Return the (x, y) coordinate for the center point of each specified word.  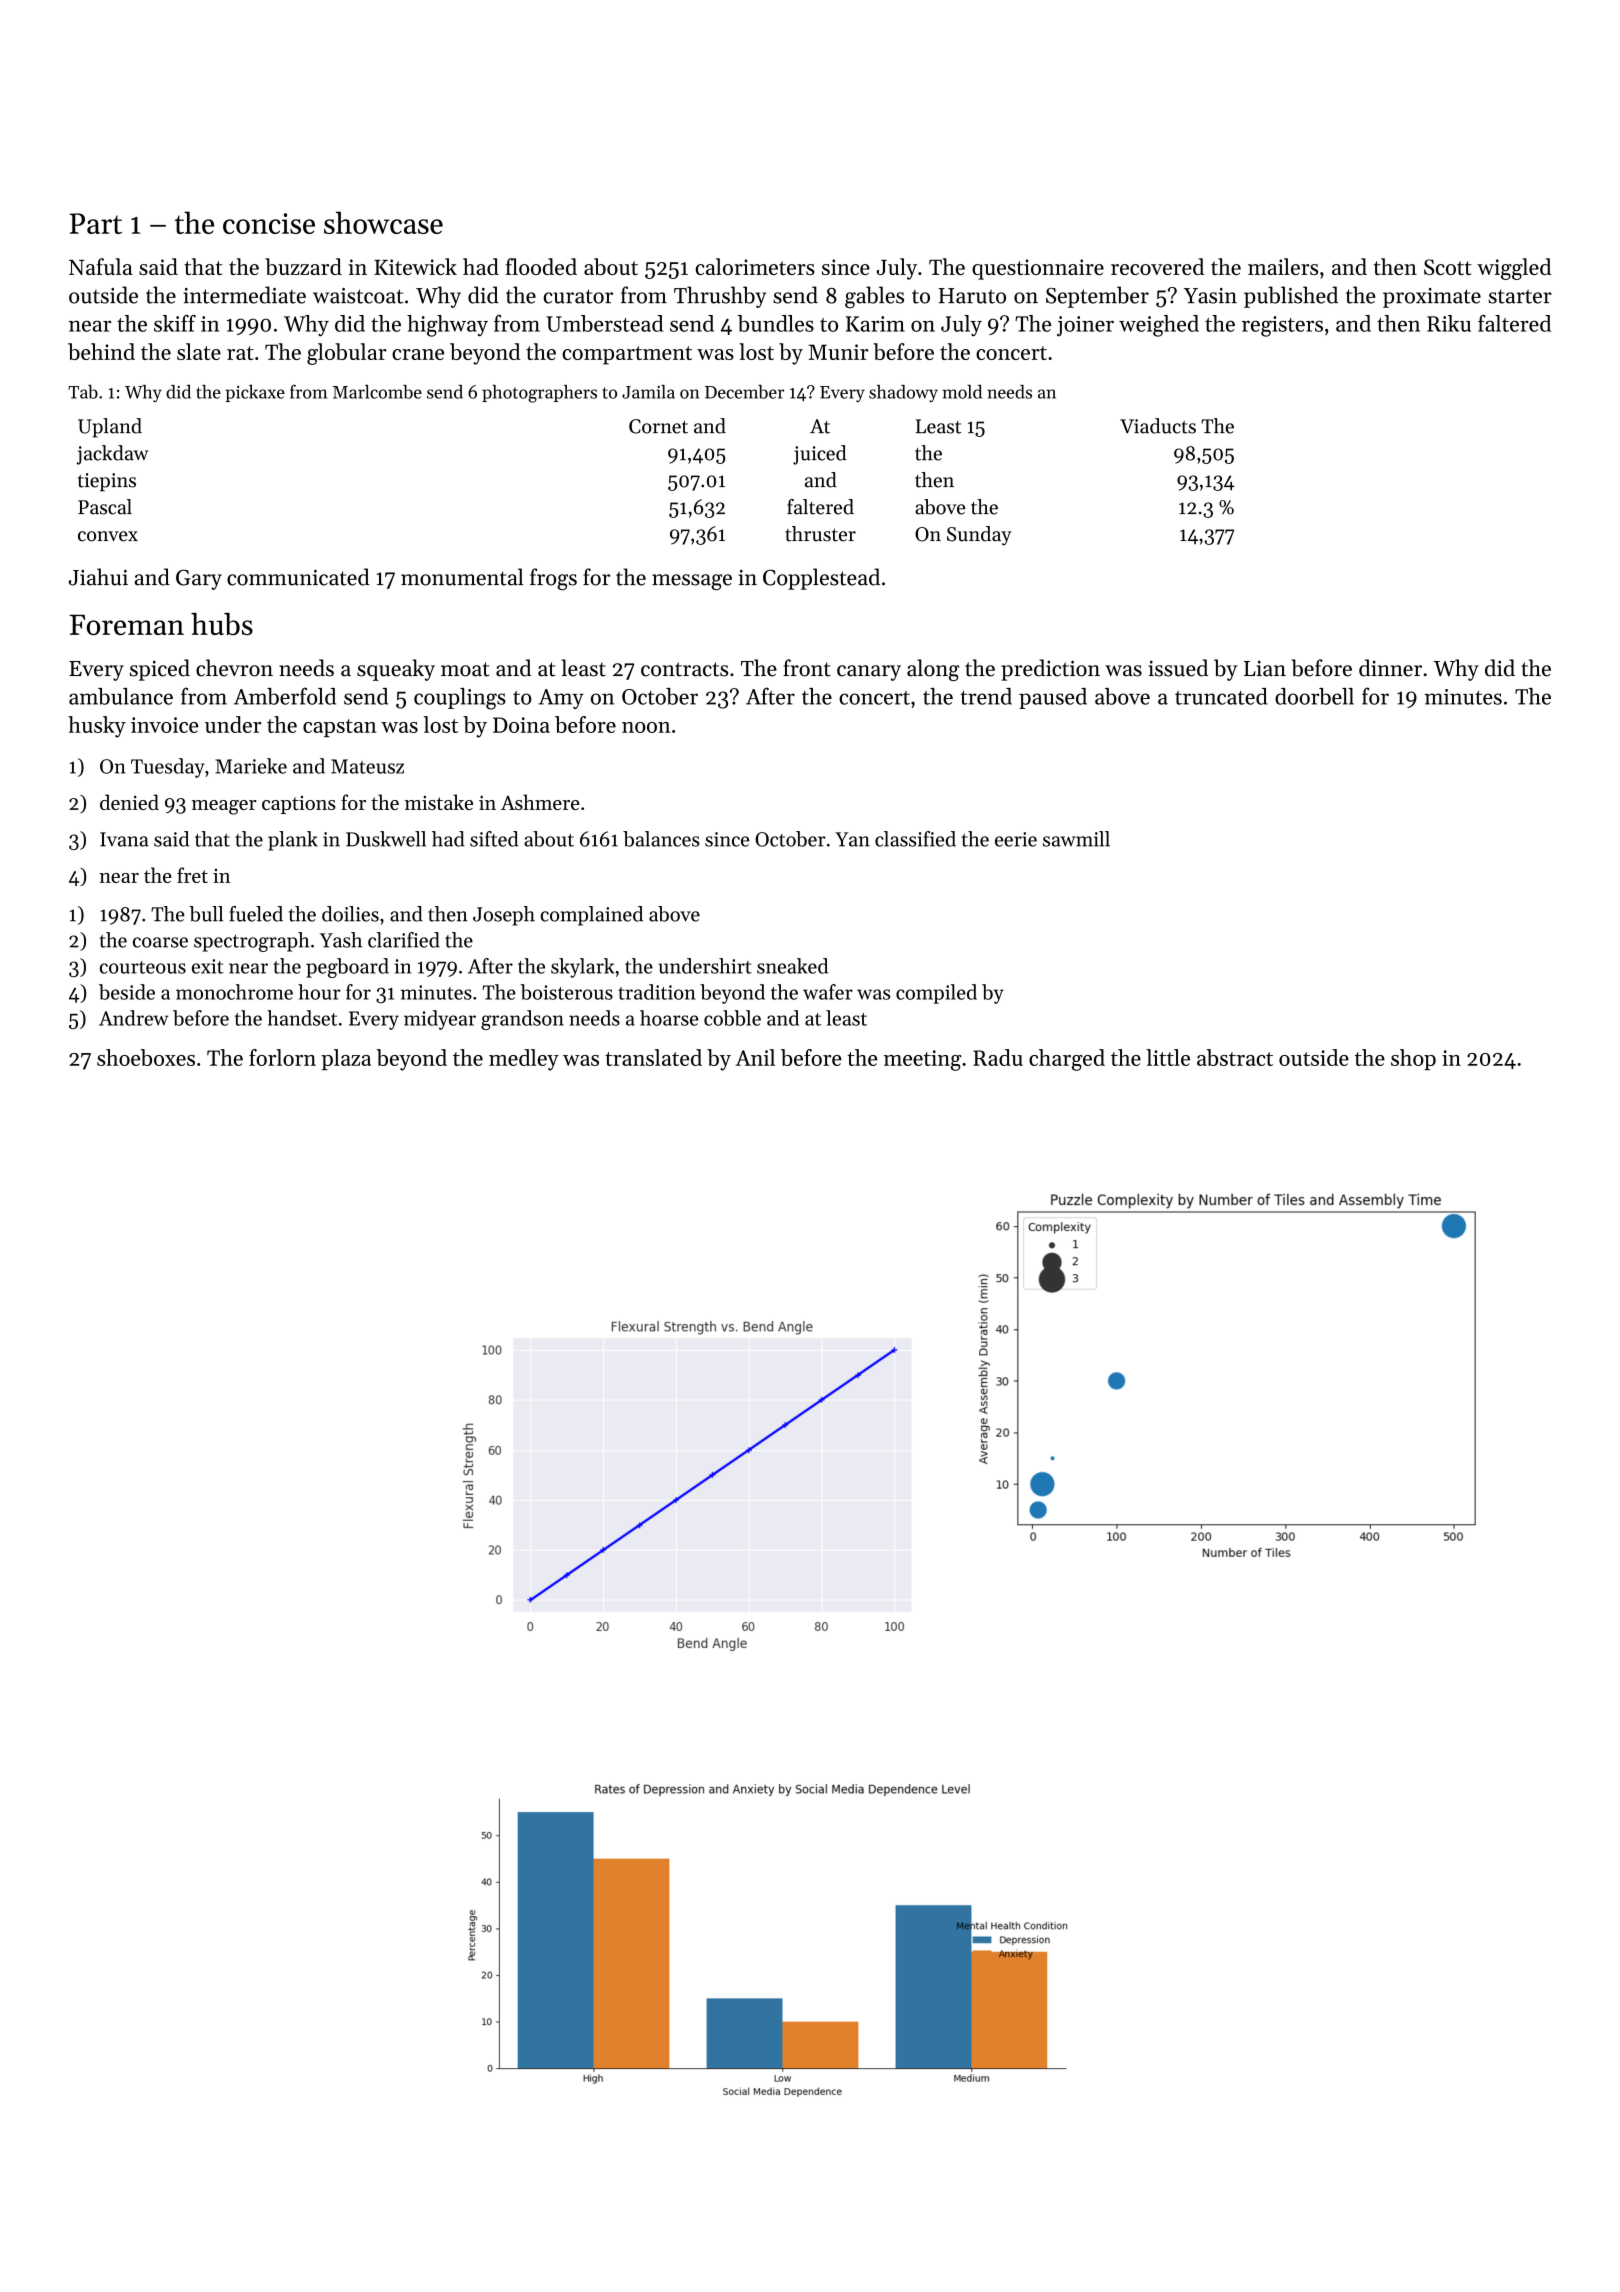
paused (1053, 698)
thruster (820, 534)
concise (269, 223)
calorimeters (755, 266)
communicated (298, 577)
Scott (1448, 267)
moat (465, 669)
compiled (936, 994)
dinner (1390, 668)
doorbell (1314, 696)
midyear (440, 1020)
